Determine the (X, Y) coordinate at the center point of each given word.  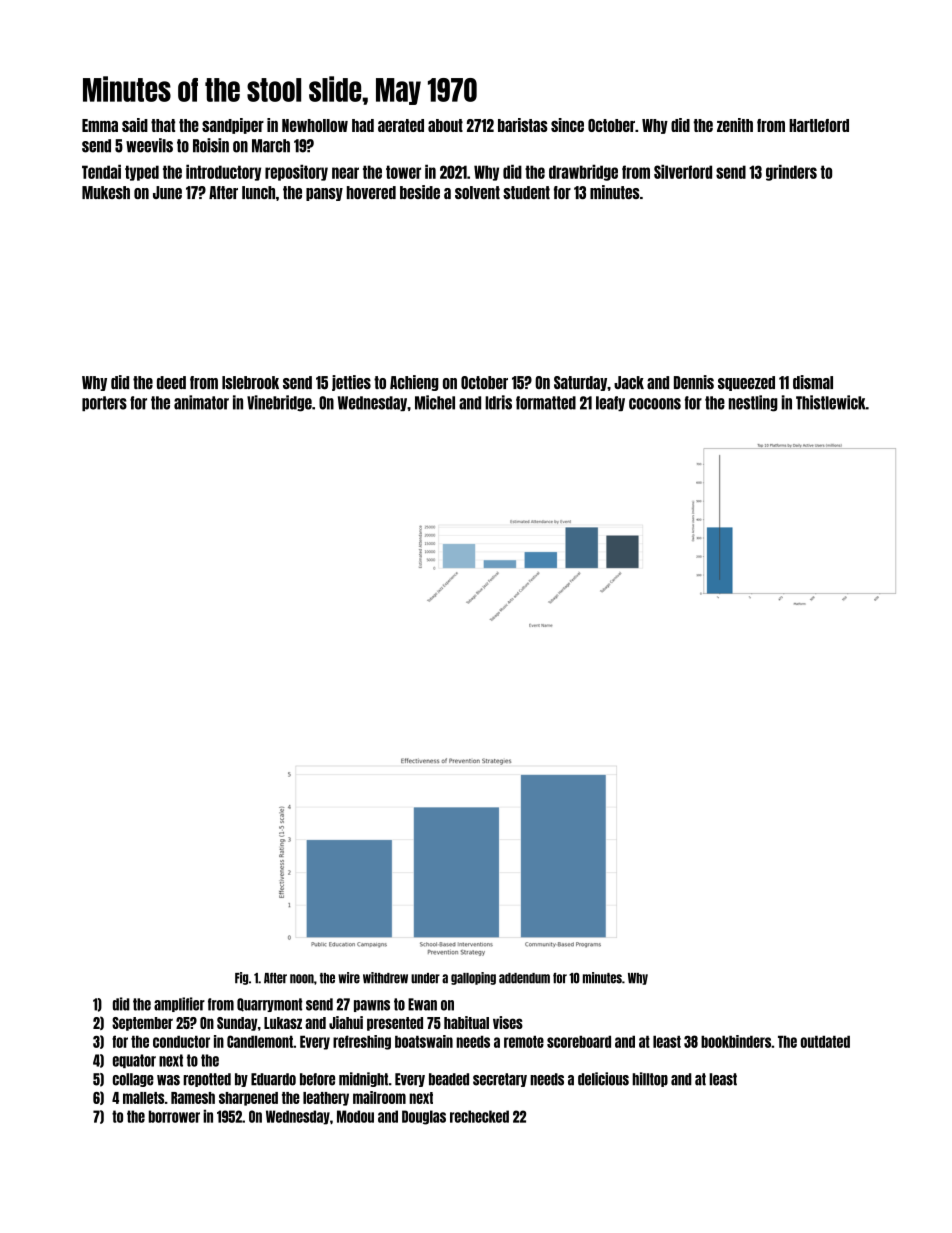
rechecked (479, 1116)
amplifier (179, 1004)
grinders (791, 172)
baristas (523, 125)
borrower (174, 1116)
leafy (610, 403)
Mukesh (106, 192)
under (425, 978)
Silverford (683, 171)
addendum (524, 978)
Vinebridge (279, 403)
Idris (498, 402)
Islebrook (250, 382)
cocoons (655, 404)
